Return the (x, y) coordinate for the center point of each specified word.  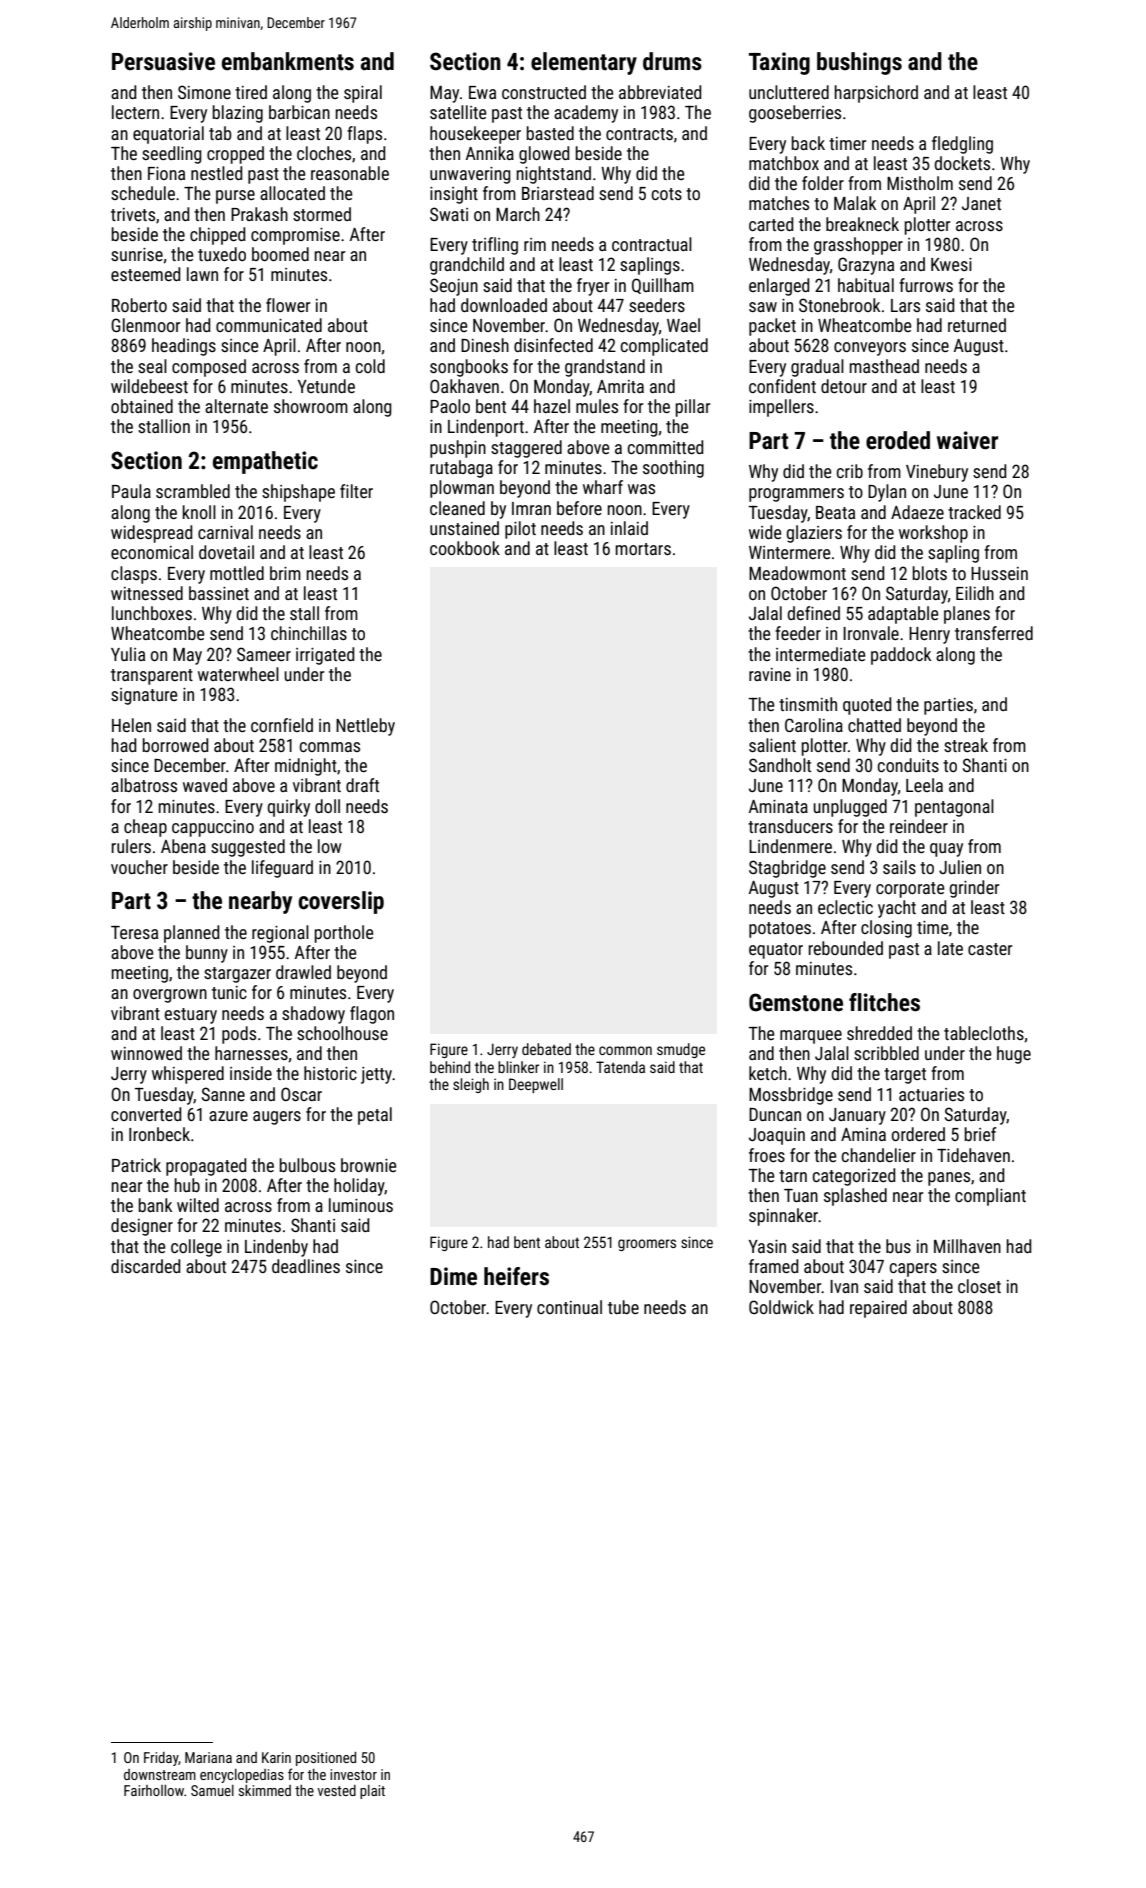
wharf (603, 487)
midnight (306, 767)
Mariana (208, 1757)
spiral (363, 94)
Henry (929, 635)
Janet (981, 203)
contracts (639, 134)
